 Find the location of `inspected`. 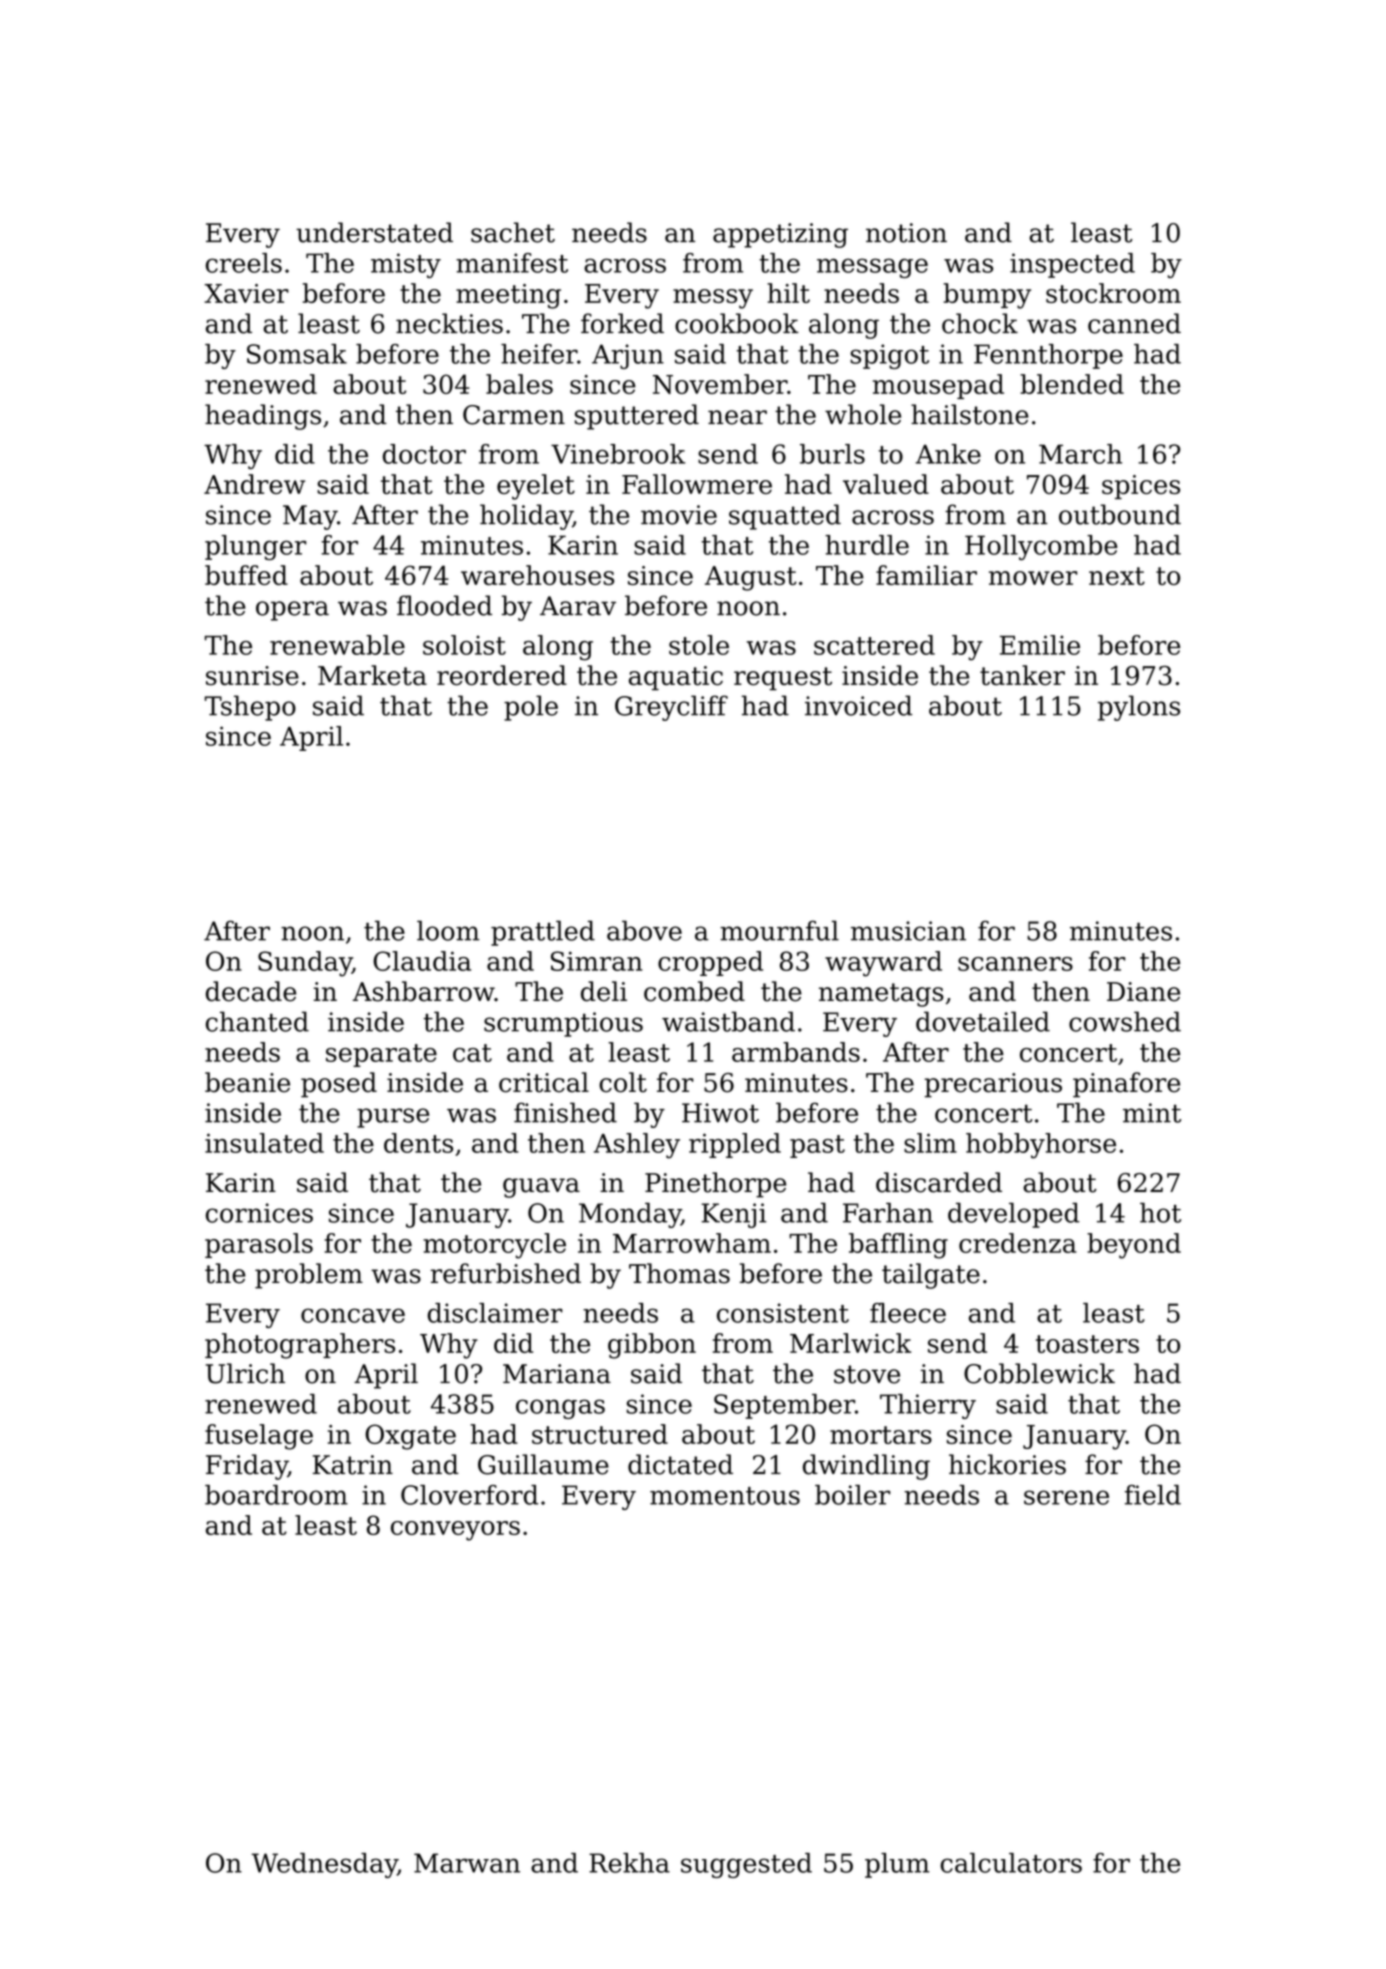

inspected is located at coordinates (1072, 265).
